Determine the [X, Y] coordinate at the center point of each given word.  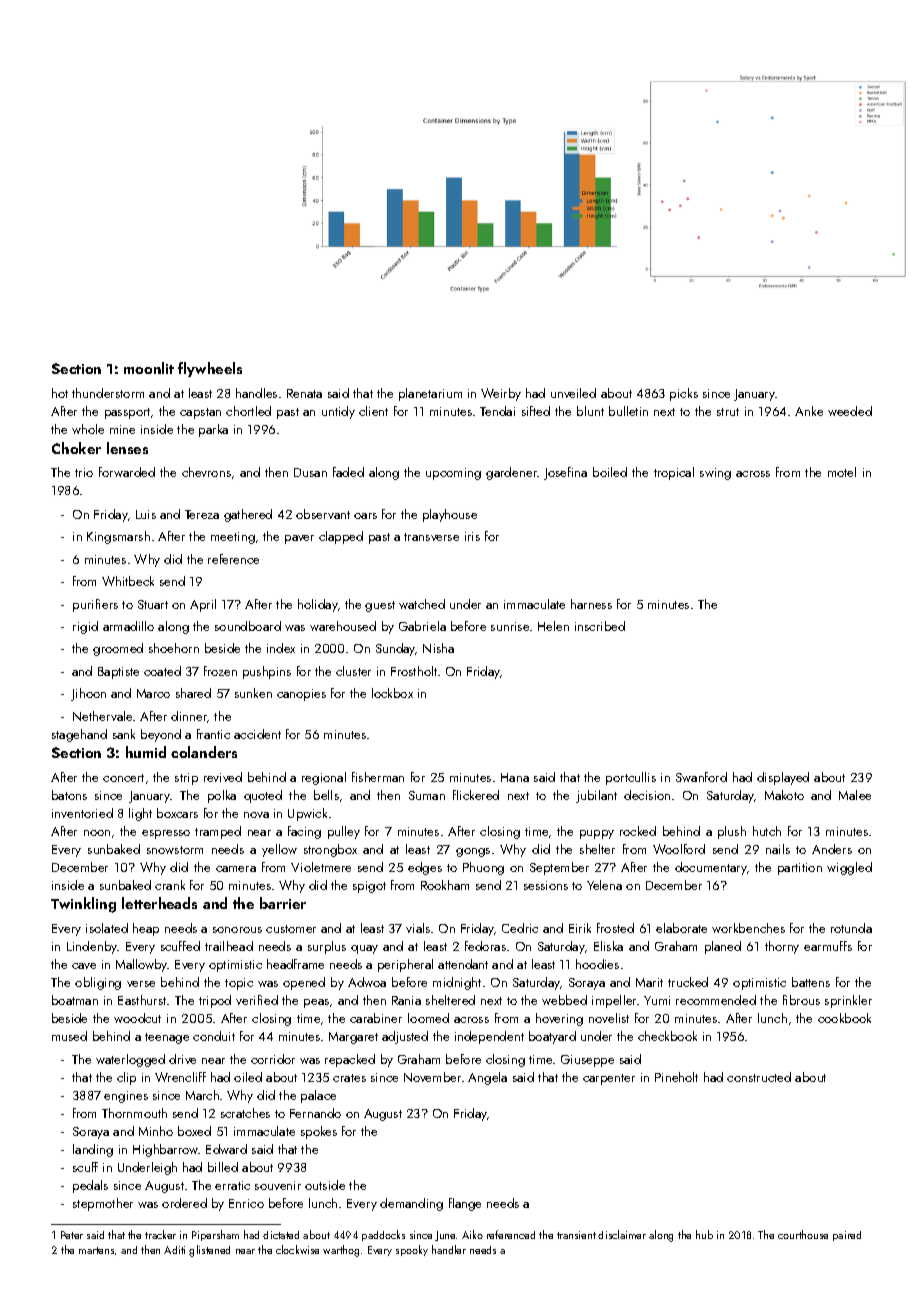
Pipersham [215, 1235]
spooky [412, 1250]
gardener [512, 473]
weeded [850, 411]
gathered [248, 515]
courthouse [803, 1234]
